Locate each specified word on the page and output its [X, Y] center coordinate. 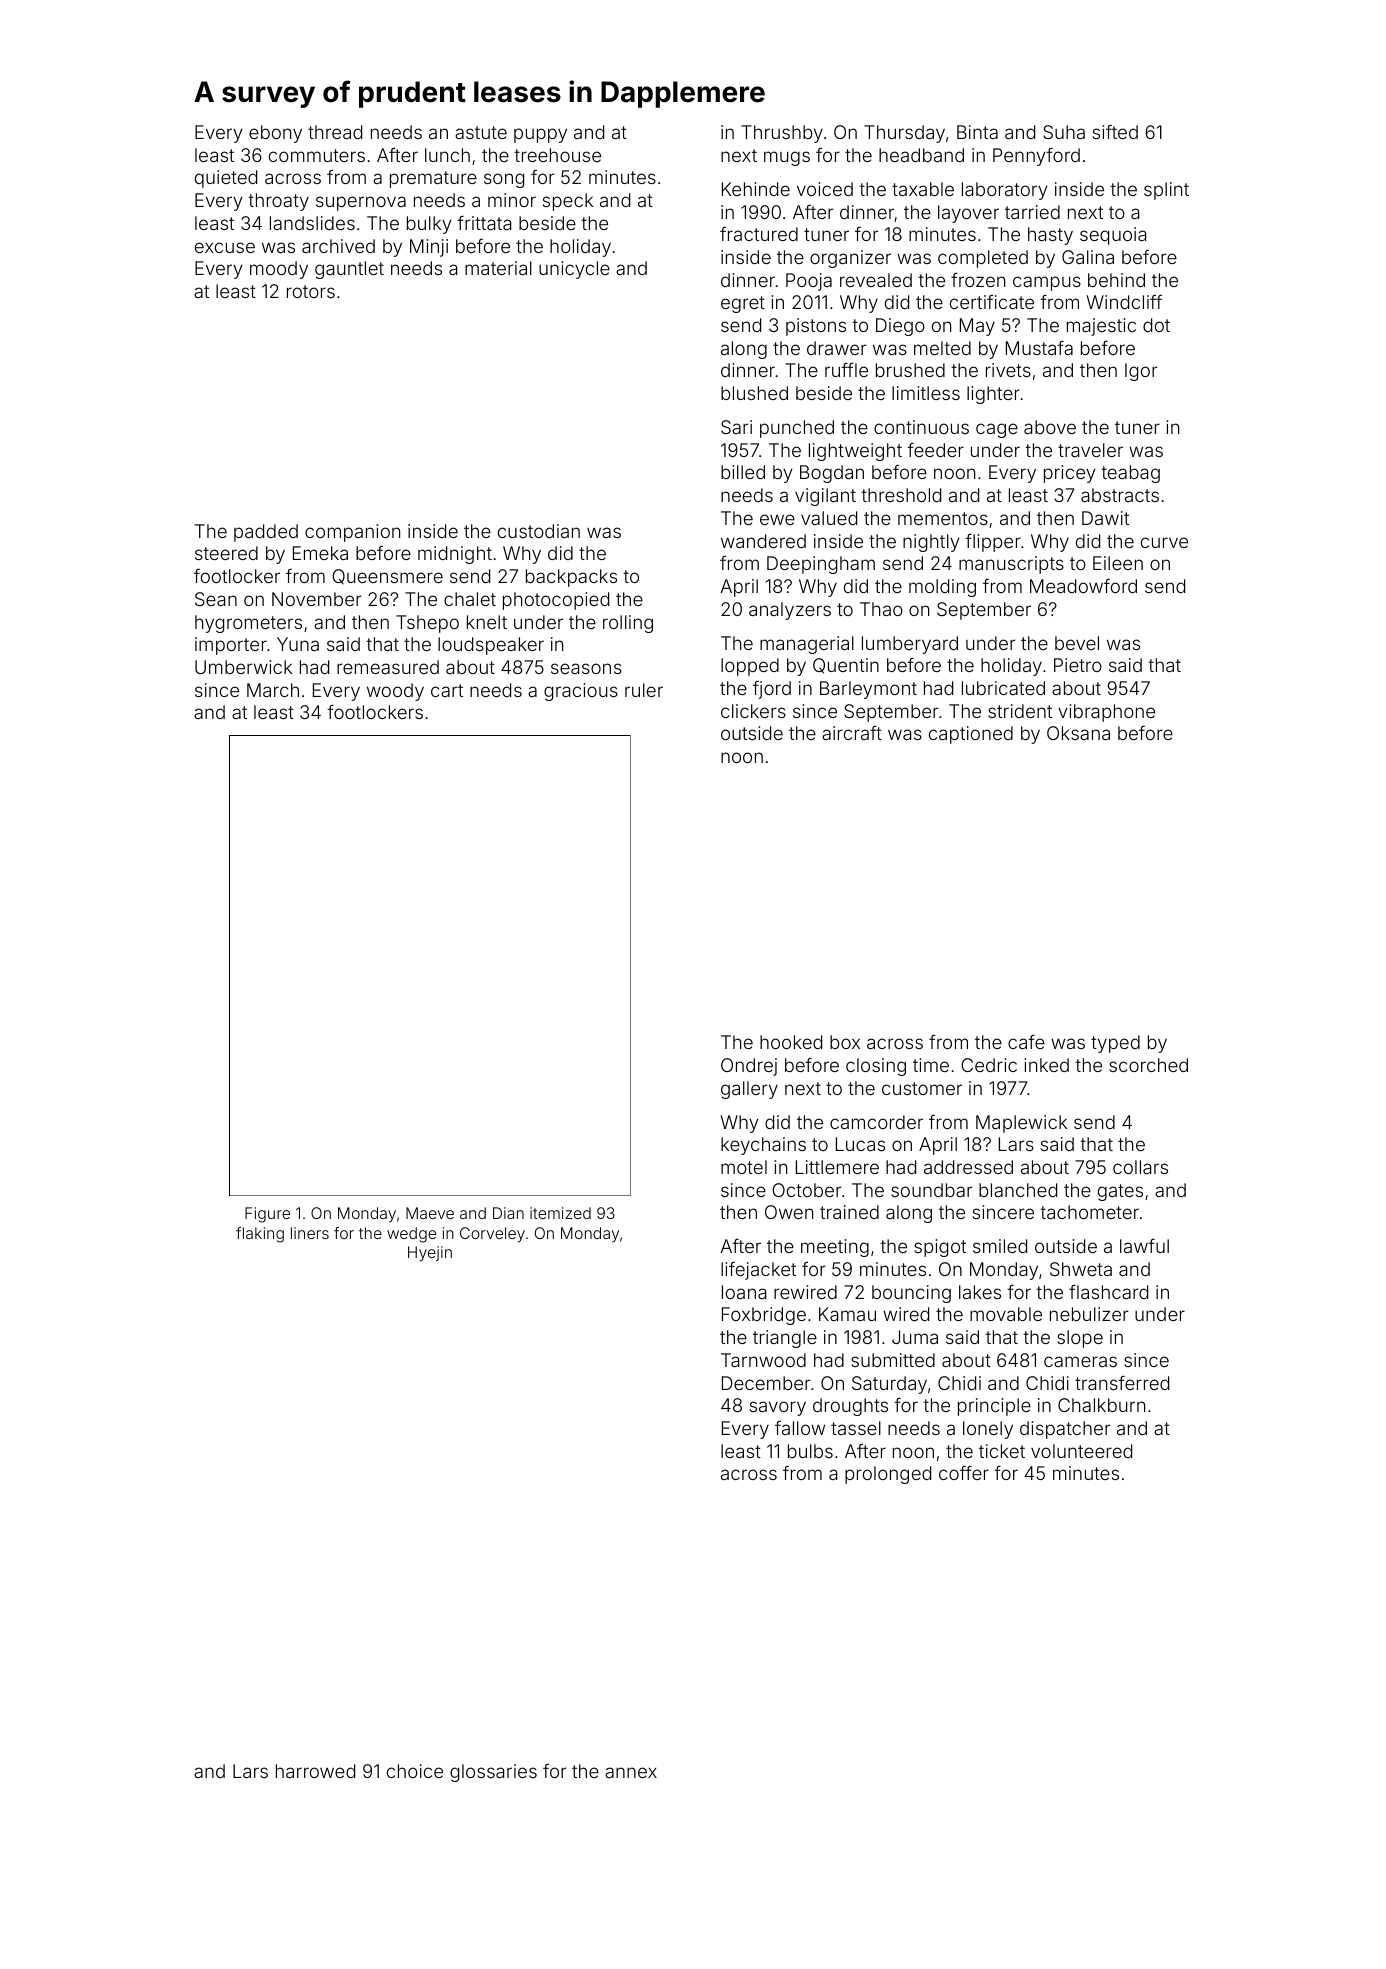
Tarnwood [763, 1360]
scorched [1148, 1065]
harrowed [315, 1771]
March [273, 690]
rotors [311, 291]
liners [310, 1233]
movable [1006, 1314]
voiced [825, 189]
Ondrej [749, 1067]
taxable [923, 189]
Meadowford [1083, 585]
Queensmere [387, 576]
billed [743, 472]
